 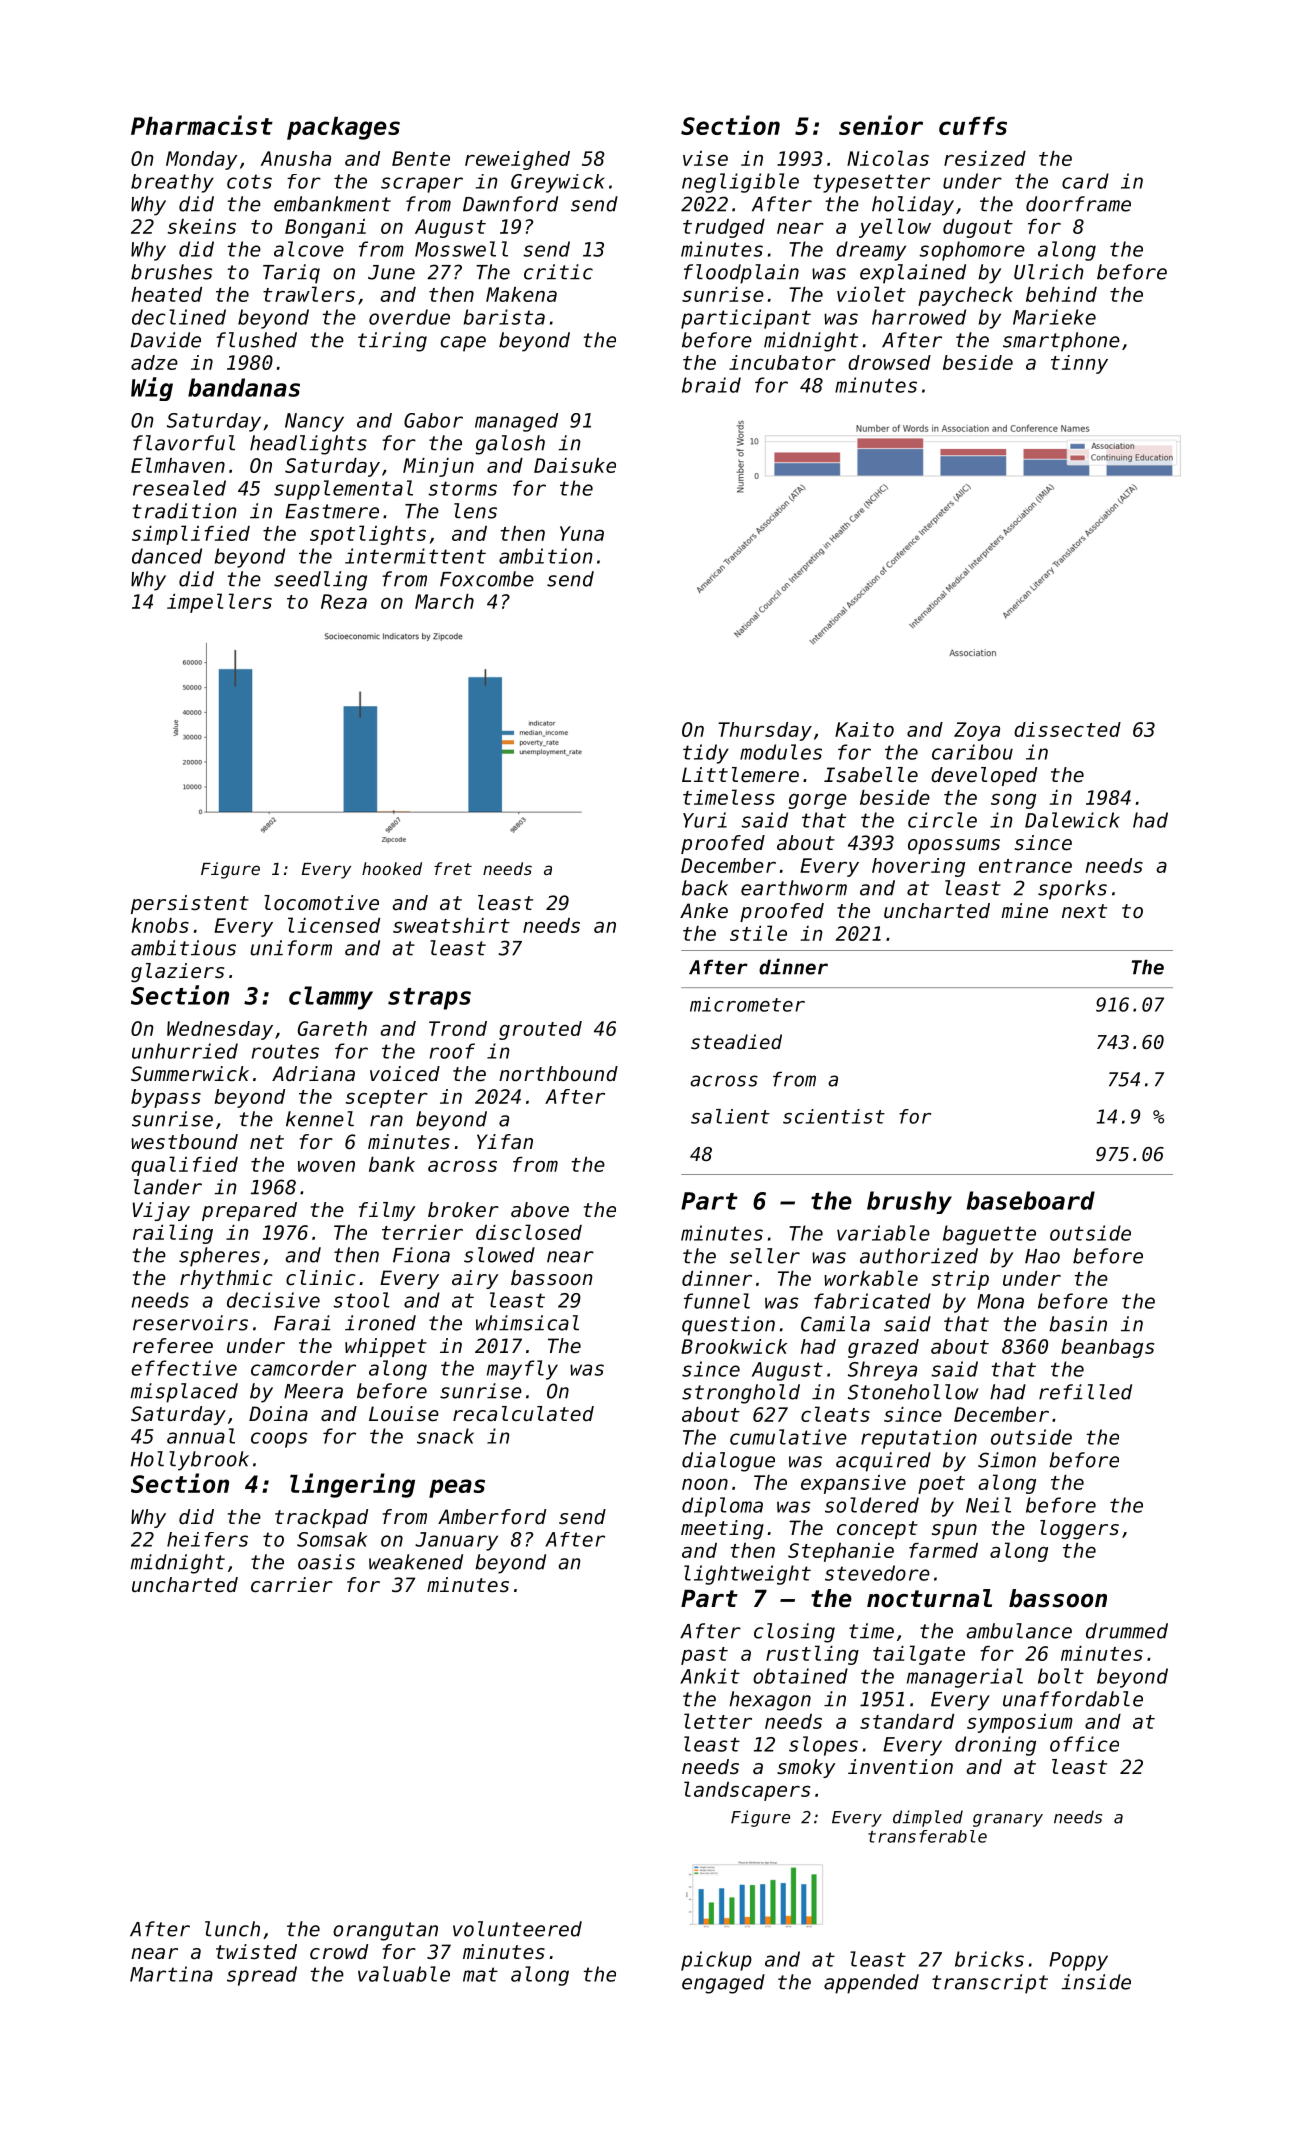 What do you see at coordinates (207, 1539) in the page?
I see `heifers` at bounding box center [207, 1539].
